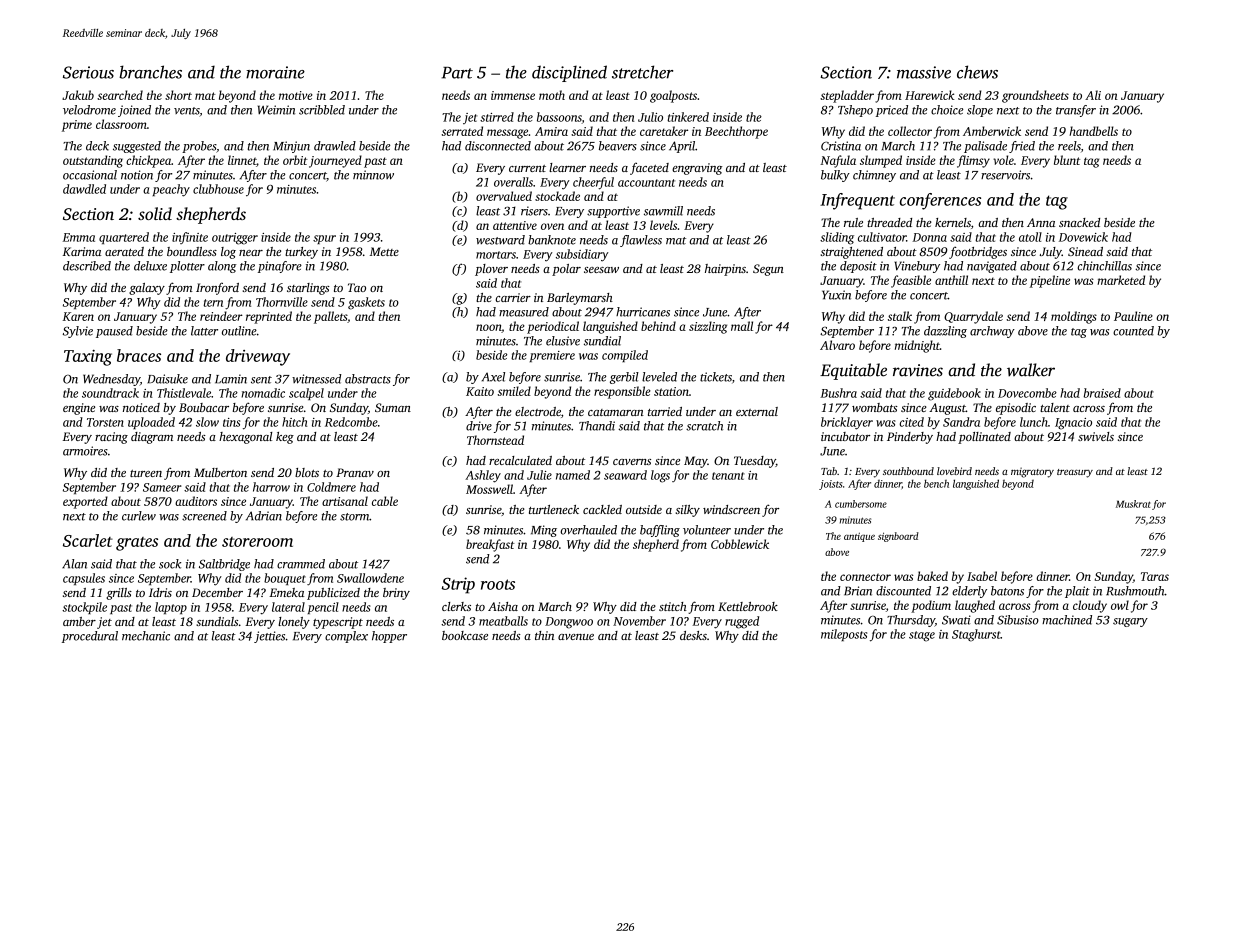 This screenshot has height=952, width=1233. Describe the element at coordinates (354, 517) in the screenshot. I see `storm` at that location.
